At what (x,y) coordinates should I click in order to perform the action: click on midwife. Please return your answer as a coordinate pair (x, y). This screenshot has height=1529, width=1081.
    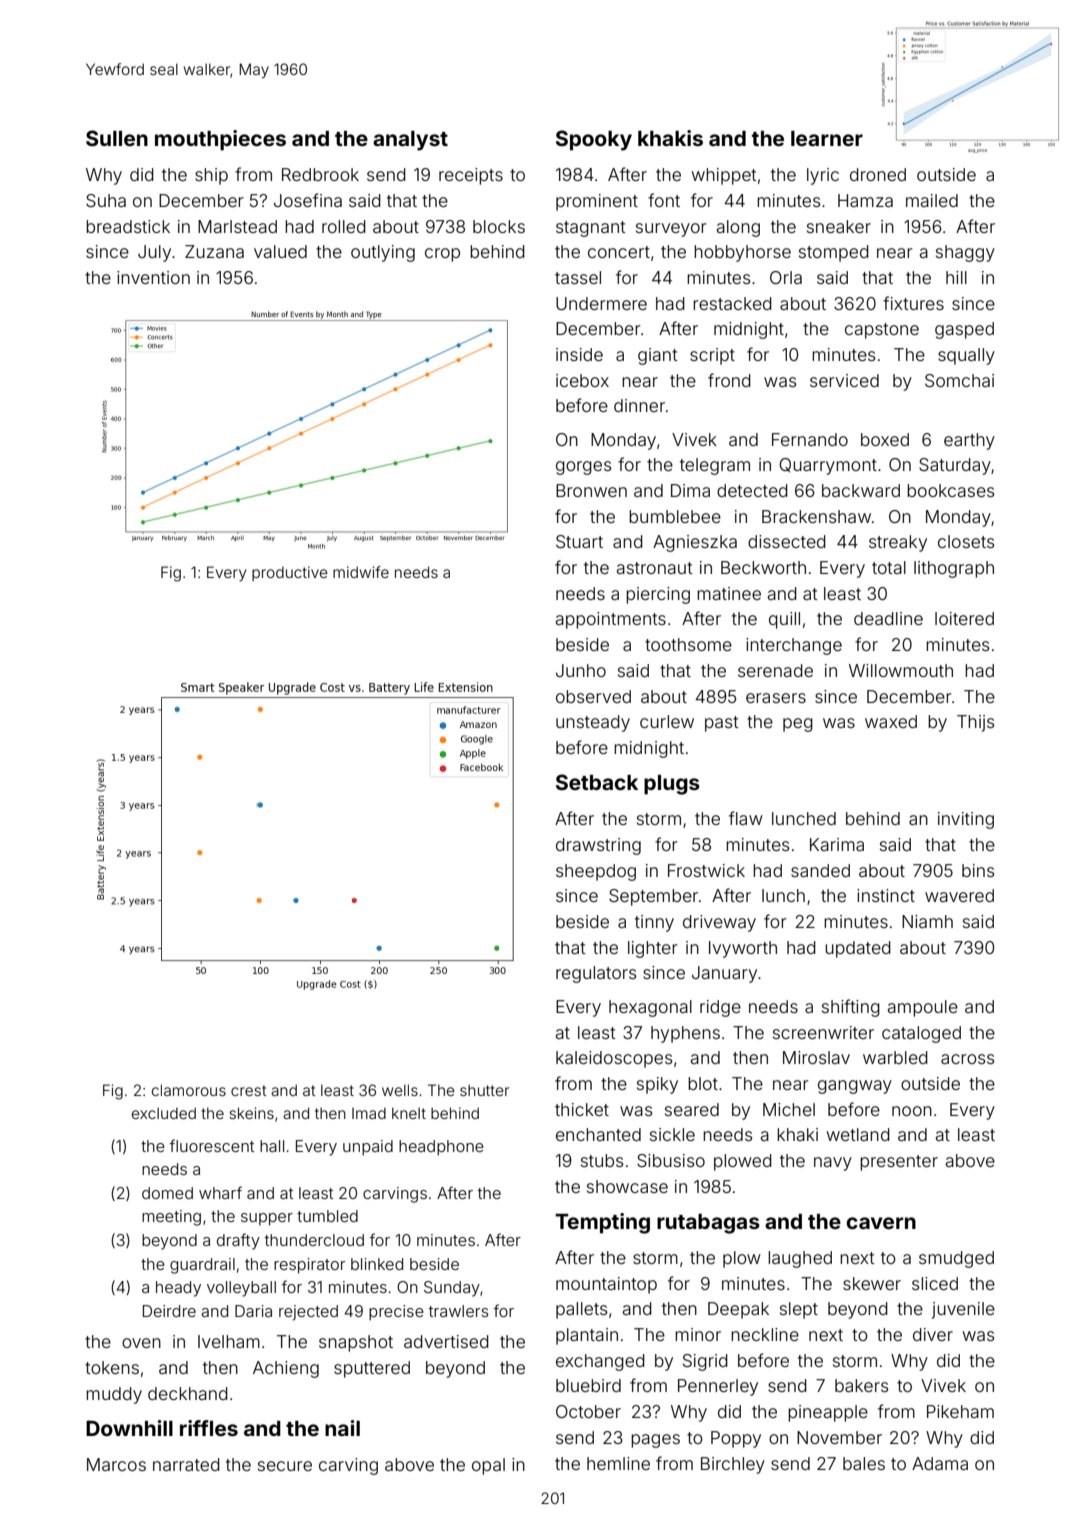
    Looking at the image, I should click on (361, 572).
